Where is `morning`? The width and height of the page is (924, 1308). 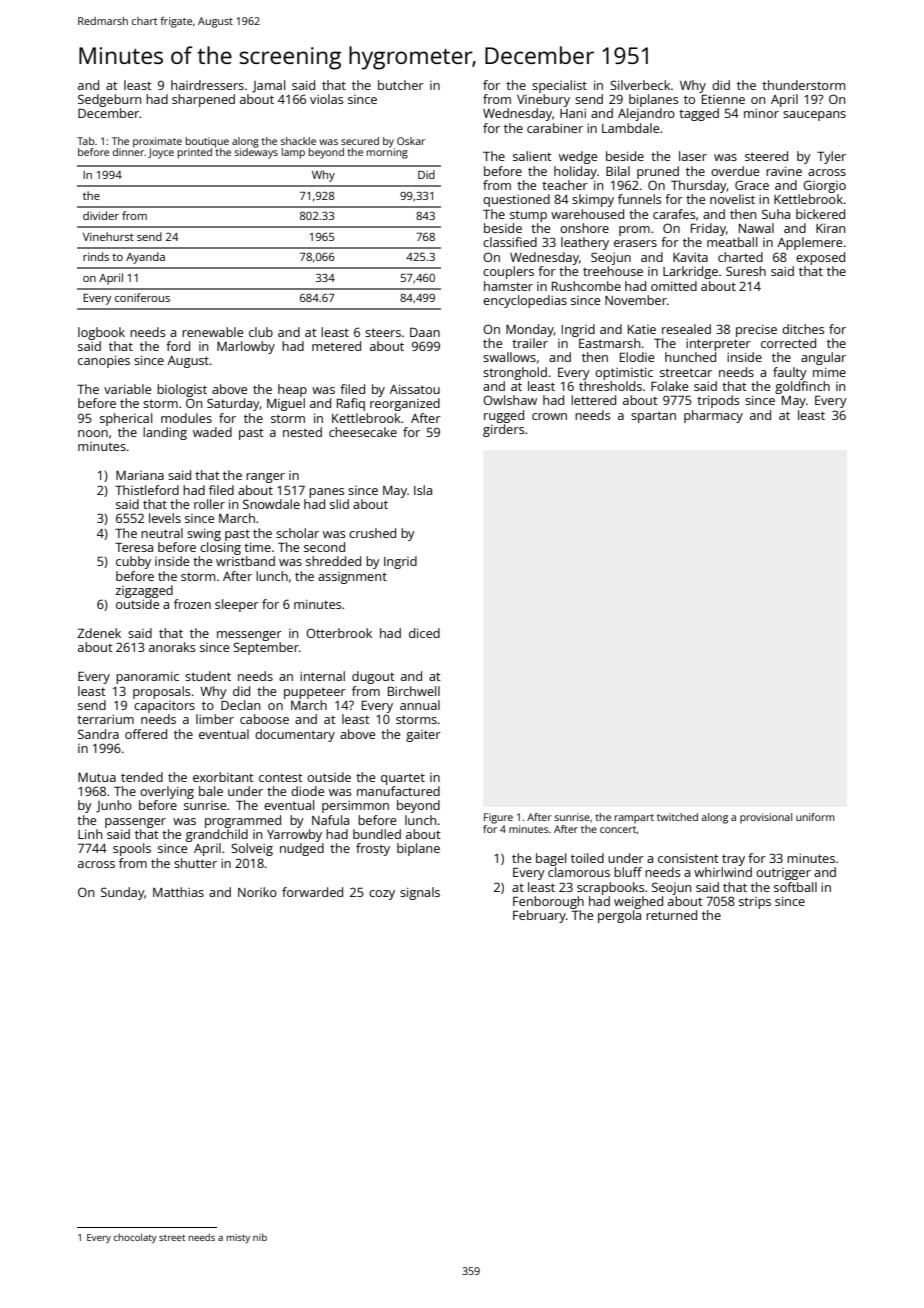 morning is located at coordinates (387, 153).
